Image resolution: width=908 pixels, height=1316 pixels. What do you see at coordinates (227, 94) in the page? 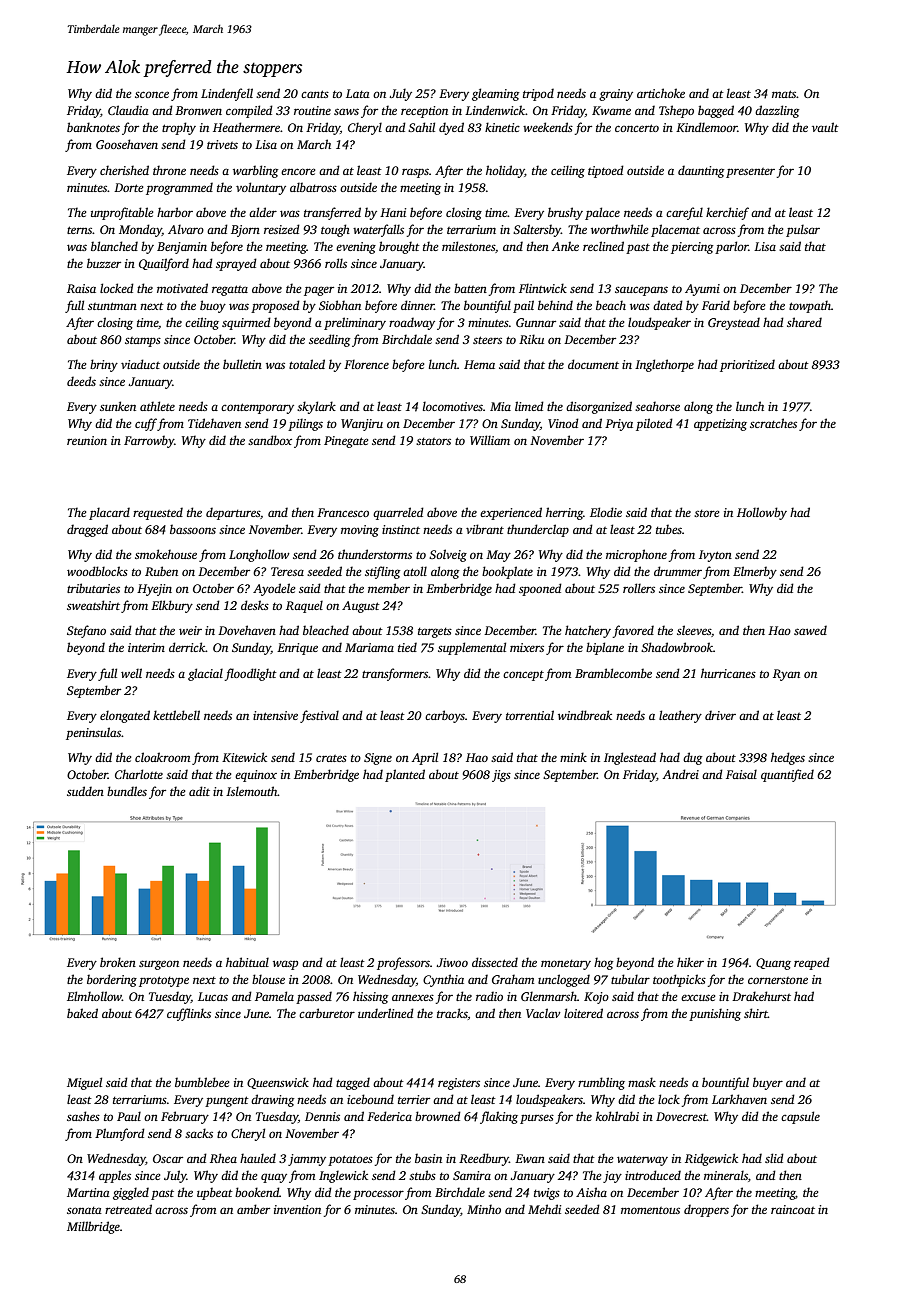
I see `Lindenfell` at bounding box center [227, 94].
